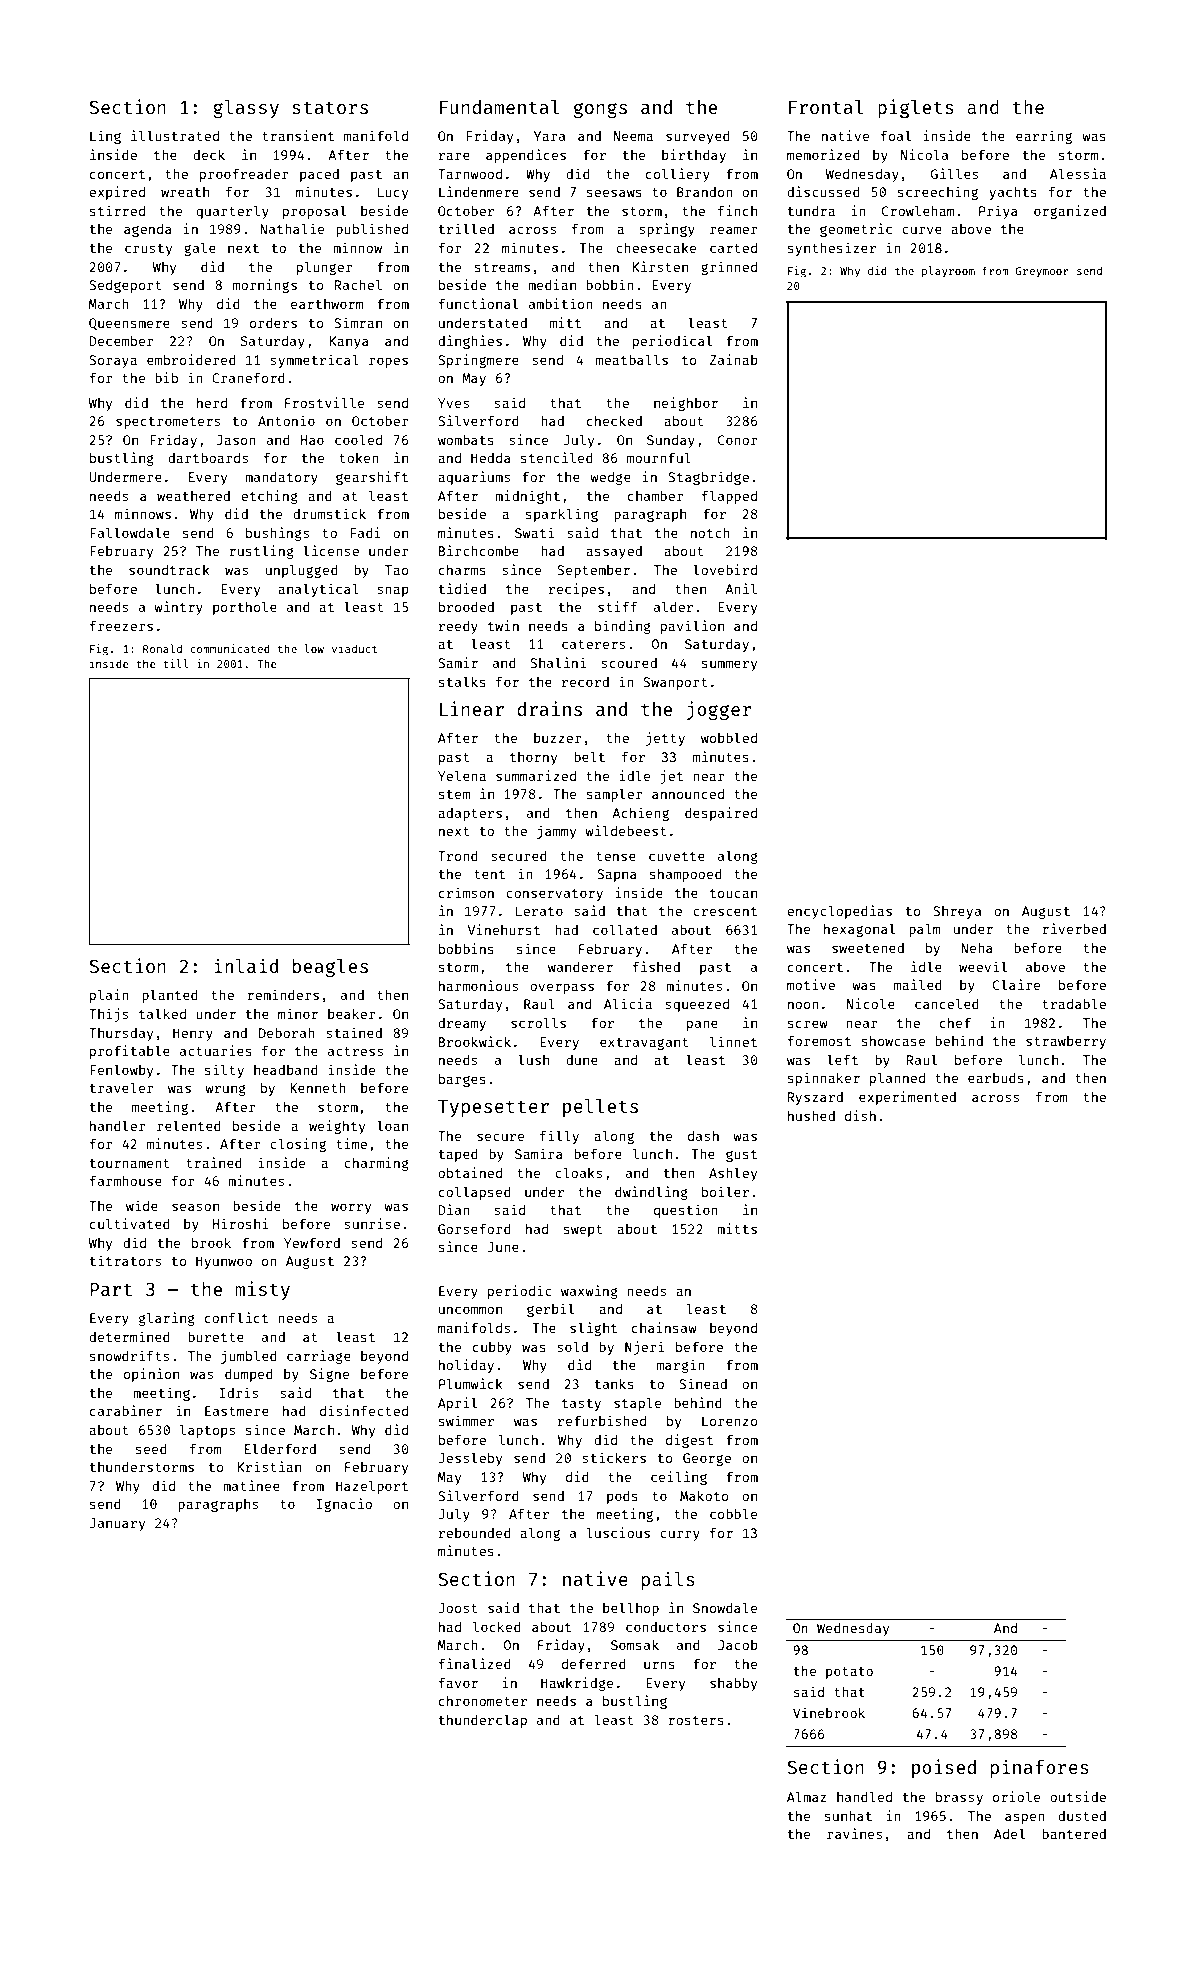 Image resolution: width=1196 pixels, height=1970 pixels. Describe the element at coordinates (1042, 272) in the screenshot. I see `Greymoor` at that location.
